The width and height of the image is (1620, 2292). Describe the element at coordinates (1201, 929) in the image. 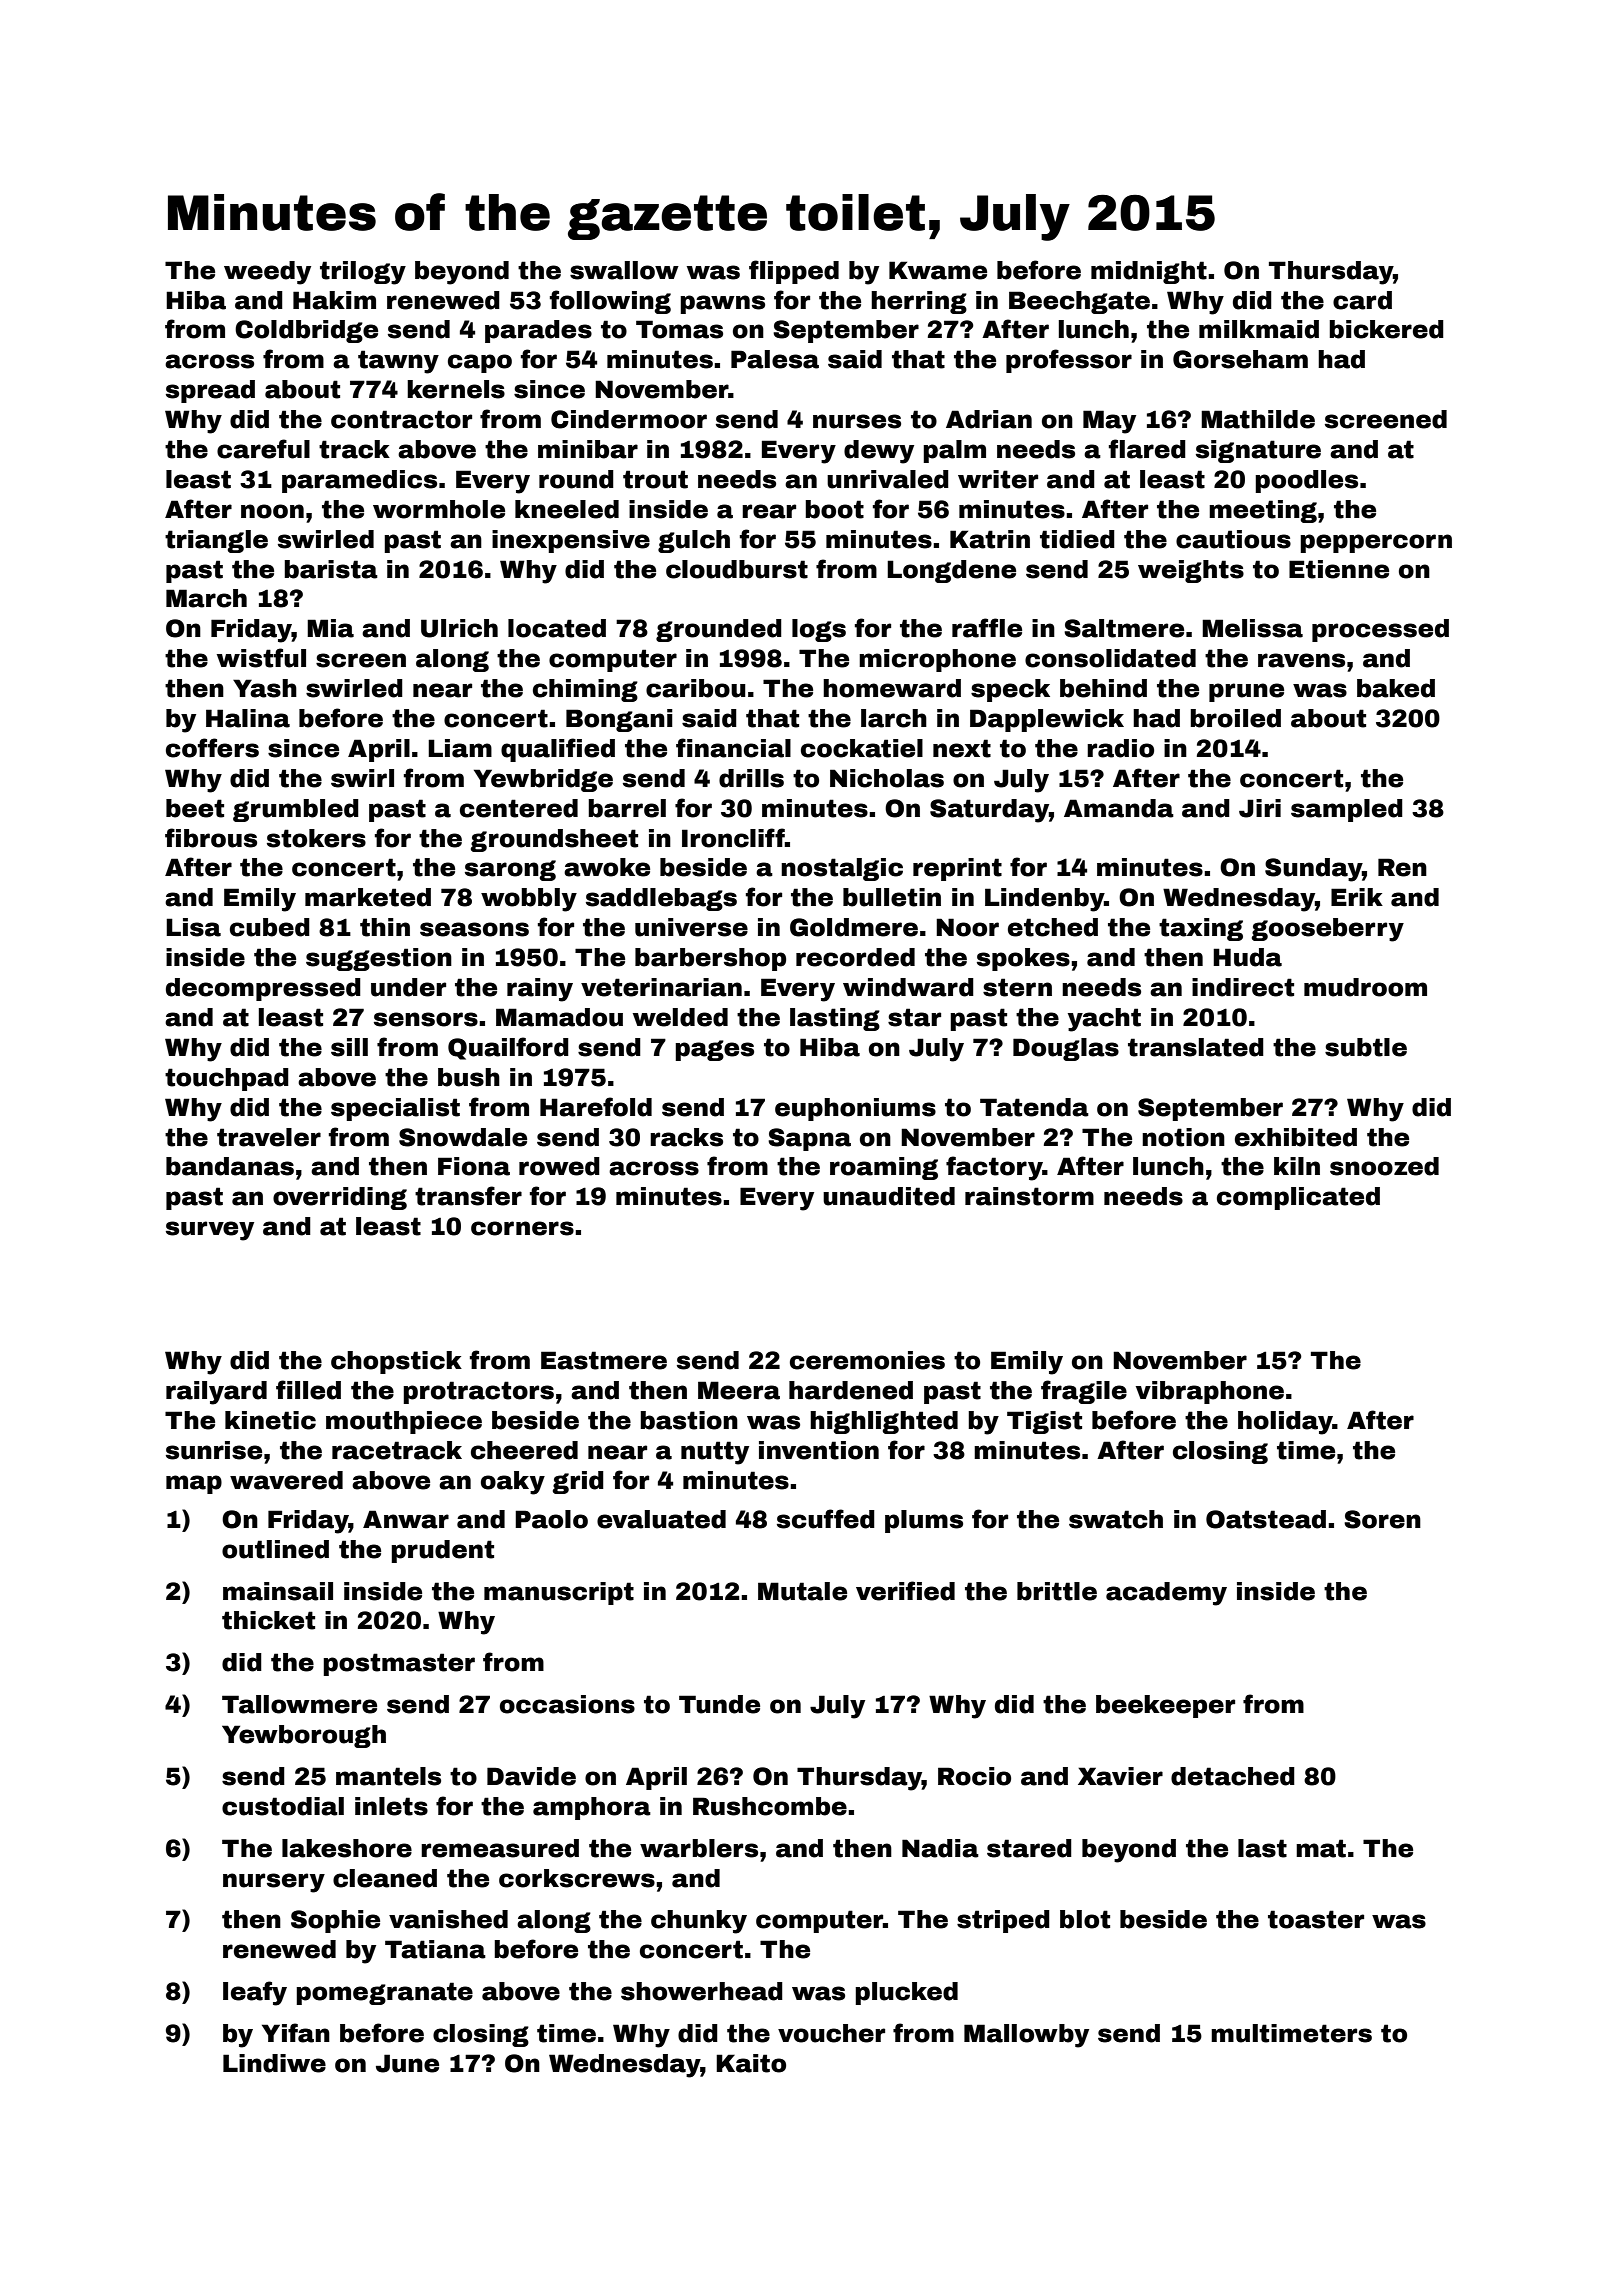

I see `taxing` at that location.
